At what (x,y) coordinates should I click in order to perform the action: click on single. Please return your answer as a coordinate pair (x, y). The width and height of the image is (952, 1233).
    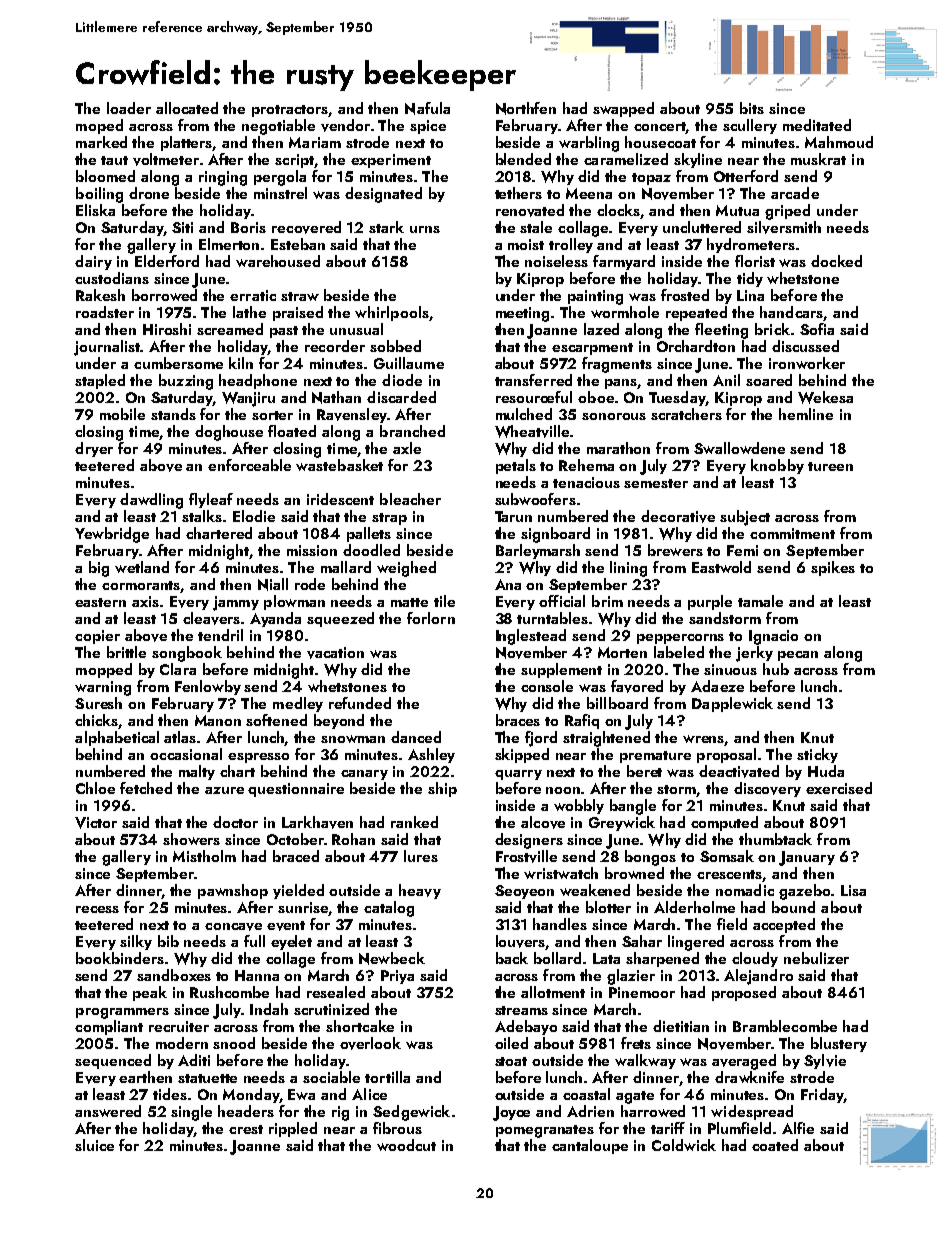
    Looking at the image, I should click on (191, 1113).
